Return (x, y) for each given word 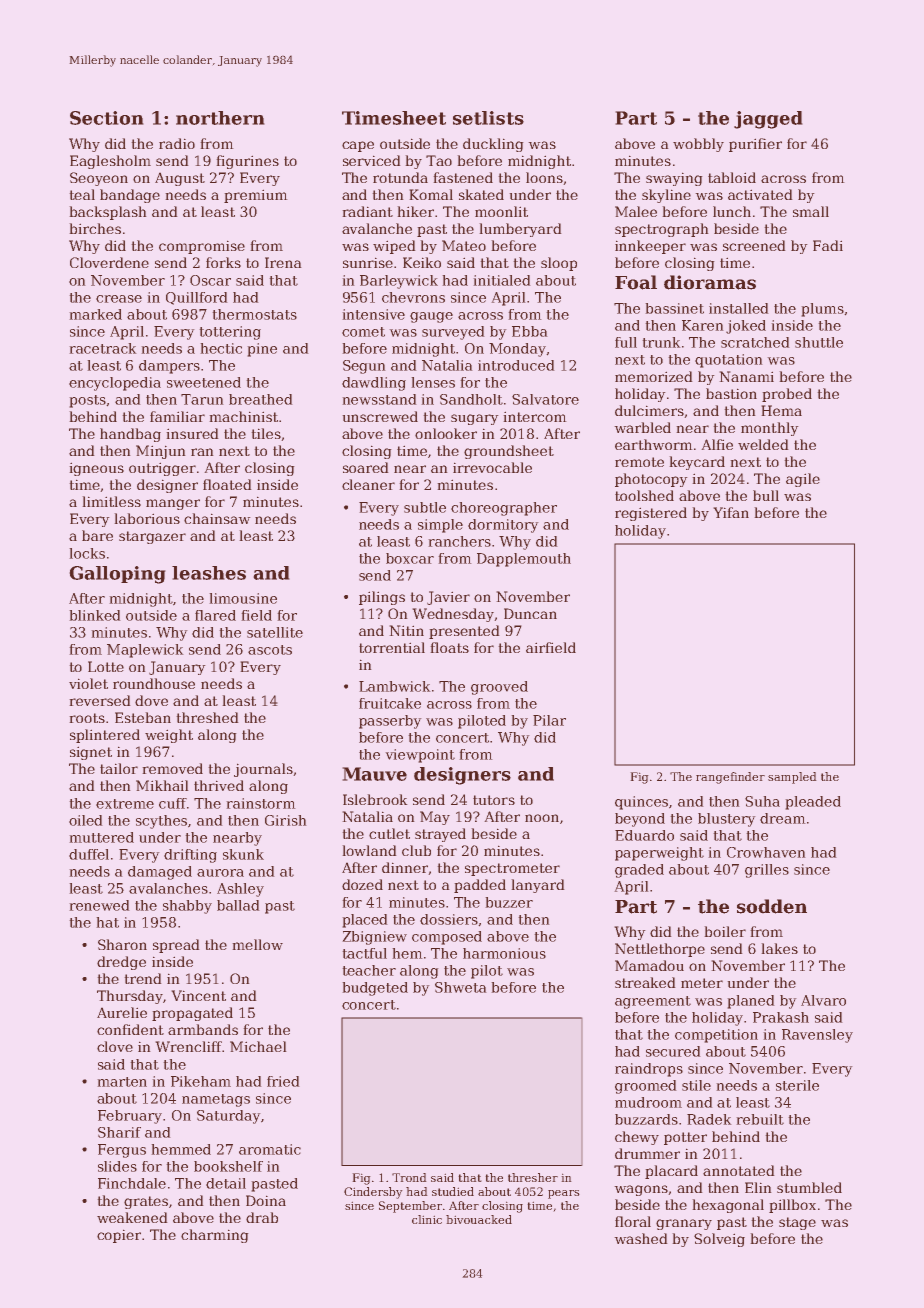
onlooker (446, 433)
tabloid (732, 177)
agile (803, 480)
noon (542, 818)
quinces (641, 803)
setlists (488, 118)
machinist (243, 416)
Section (107, 118)
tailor (119, 768)
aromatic (270, 1149)
